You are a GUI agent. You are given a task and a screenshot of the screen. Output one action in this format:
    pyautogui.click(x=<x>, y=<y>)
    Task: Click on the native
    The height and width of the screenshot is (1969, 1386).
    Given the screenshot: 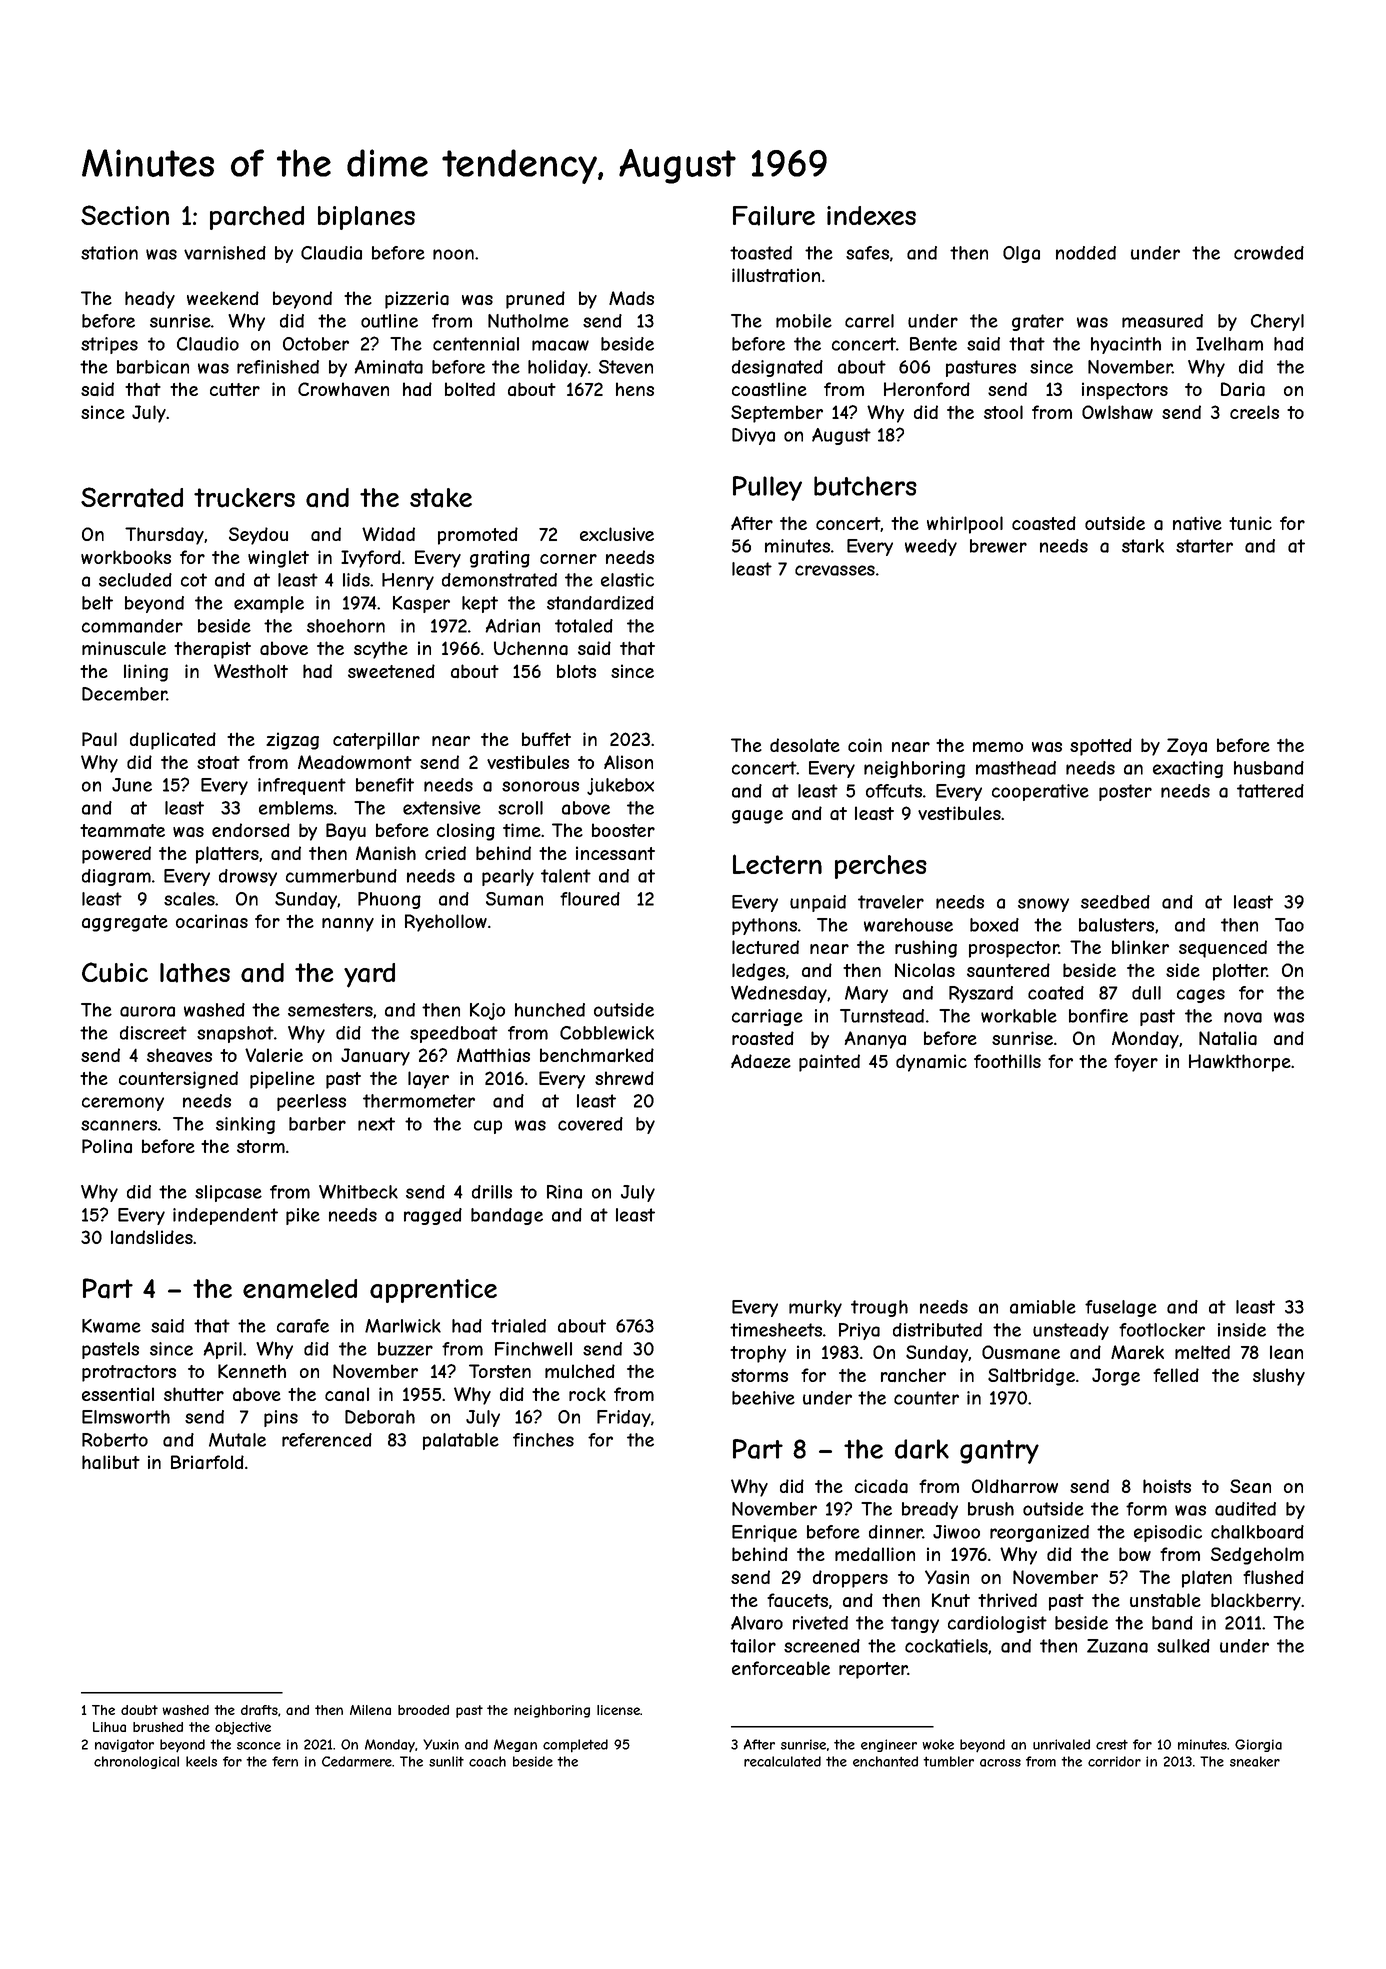 What is the action you would take?
    pyautogui.click(x=1197, y=523)
